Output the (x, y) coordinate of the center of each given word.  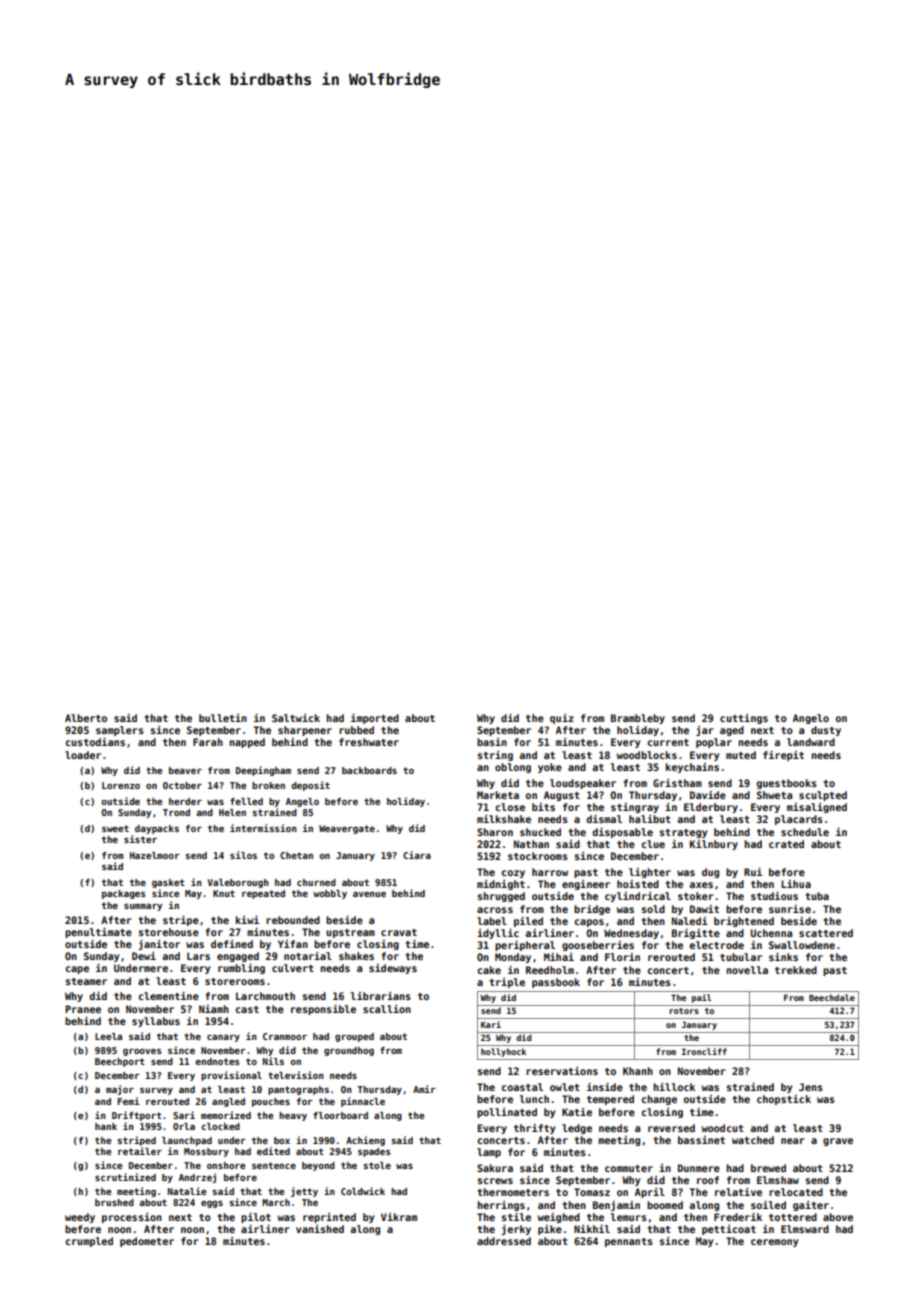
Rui (753, 872)
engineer (586, 885)
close (510, 807)
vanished (320, 1229)
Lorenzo (121, 785)
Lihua (796, 884)
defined (232, 944)
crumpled (89, 1242)
